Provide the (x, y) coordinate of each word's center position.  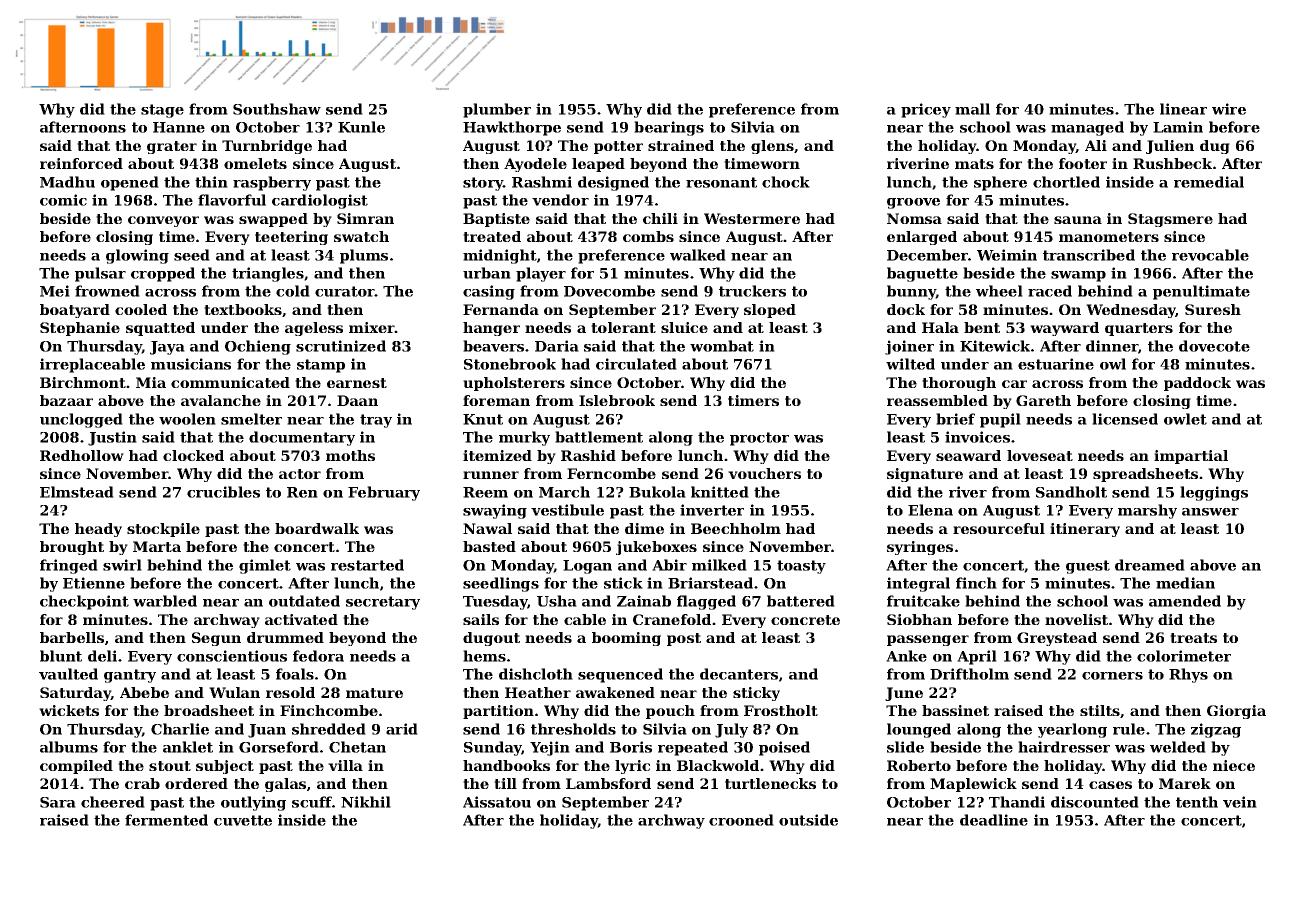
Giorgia (1236, 712)
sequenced (620, 675)
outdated (304, 601)
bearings (669, 128)
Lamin (1178, 127)
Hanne (179, 127)
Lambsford (608, 783)
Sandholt (1071, 492)
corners (1112, 676)
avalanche (221, 400)
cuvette (243, 820)
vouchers (764, 473)
